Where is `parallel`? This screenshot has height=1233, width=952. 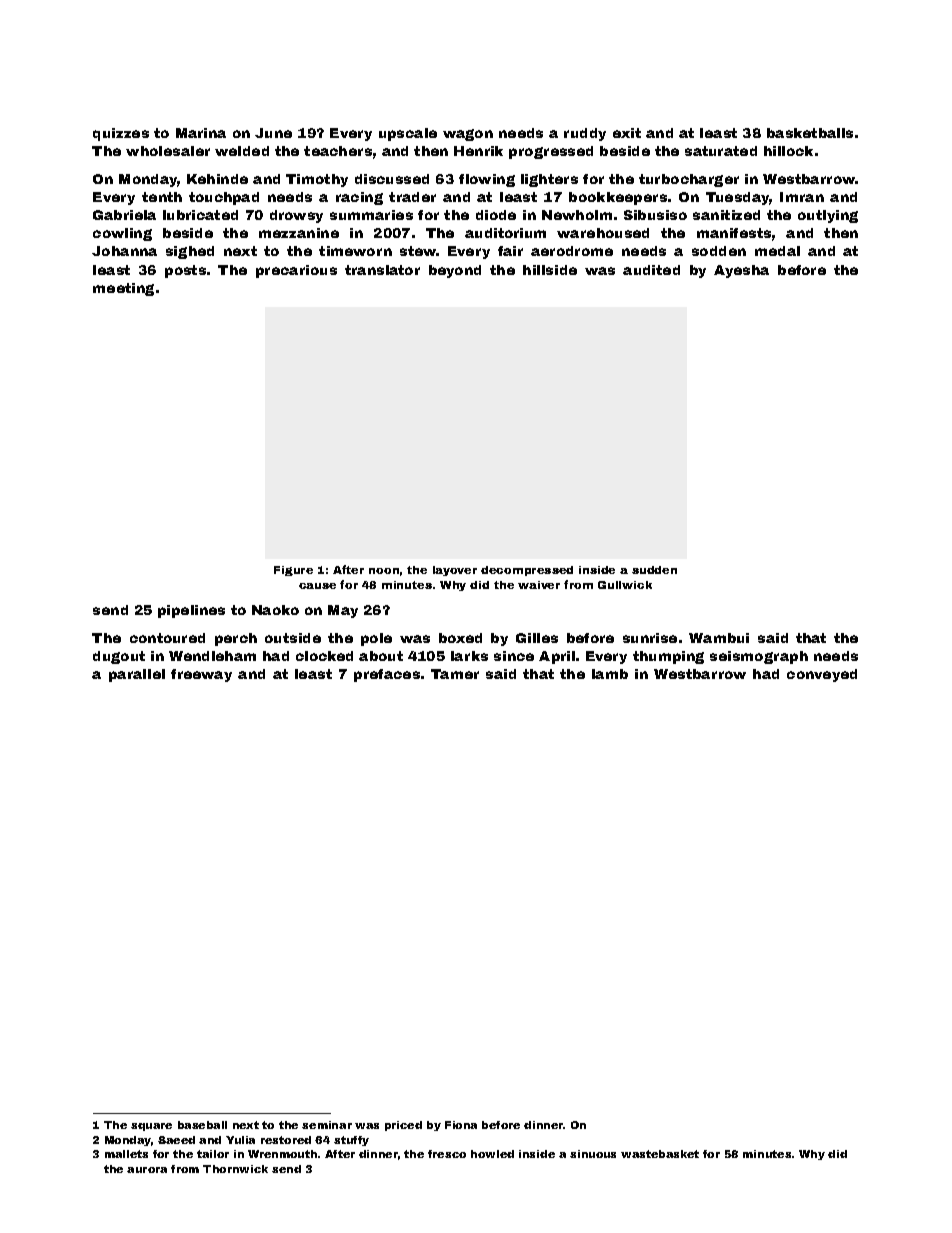 parallel is located at coordinates (137, 675).
